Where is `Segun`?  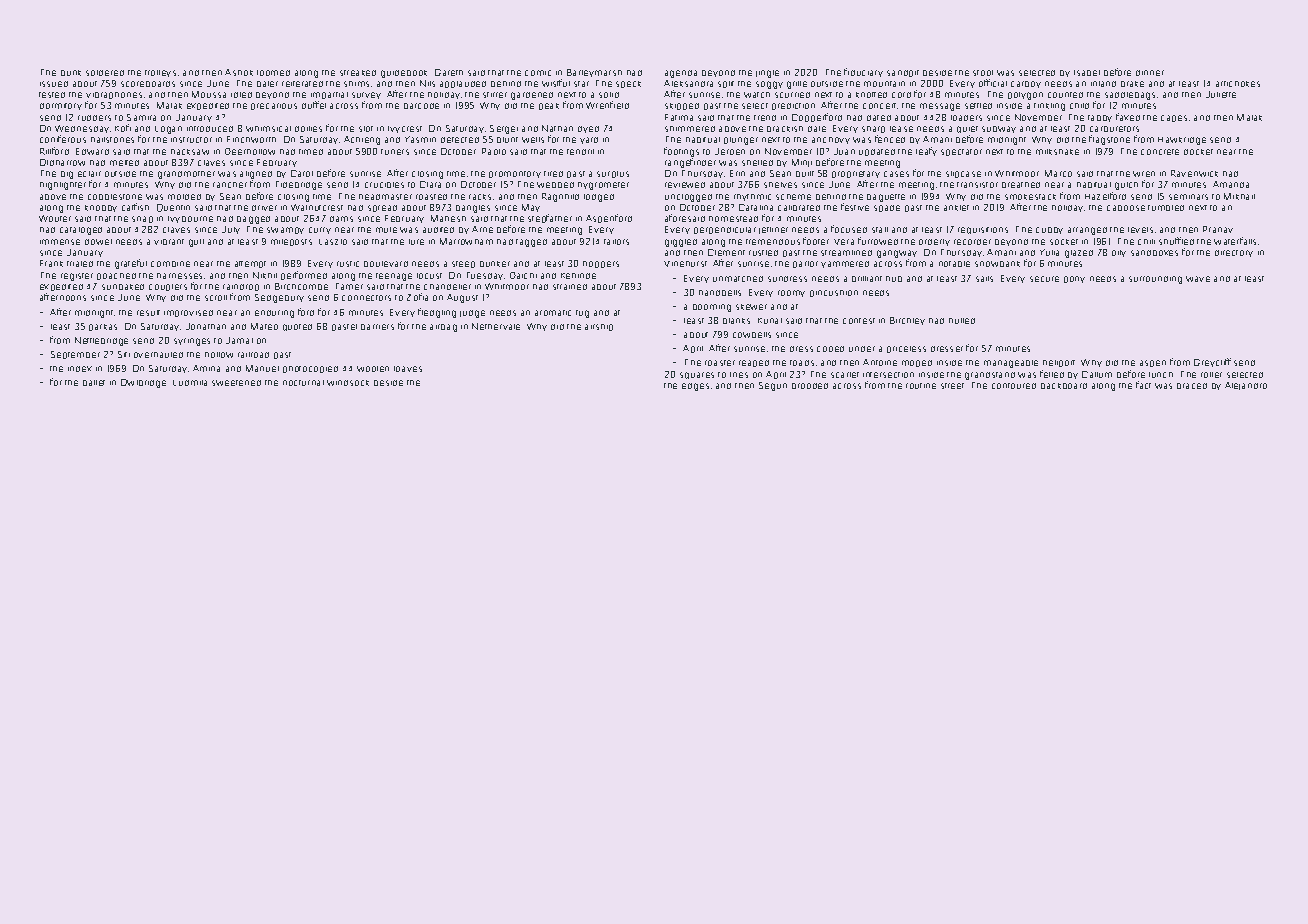
Segun is located at coordinates (773, 386).
